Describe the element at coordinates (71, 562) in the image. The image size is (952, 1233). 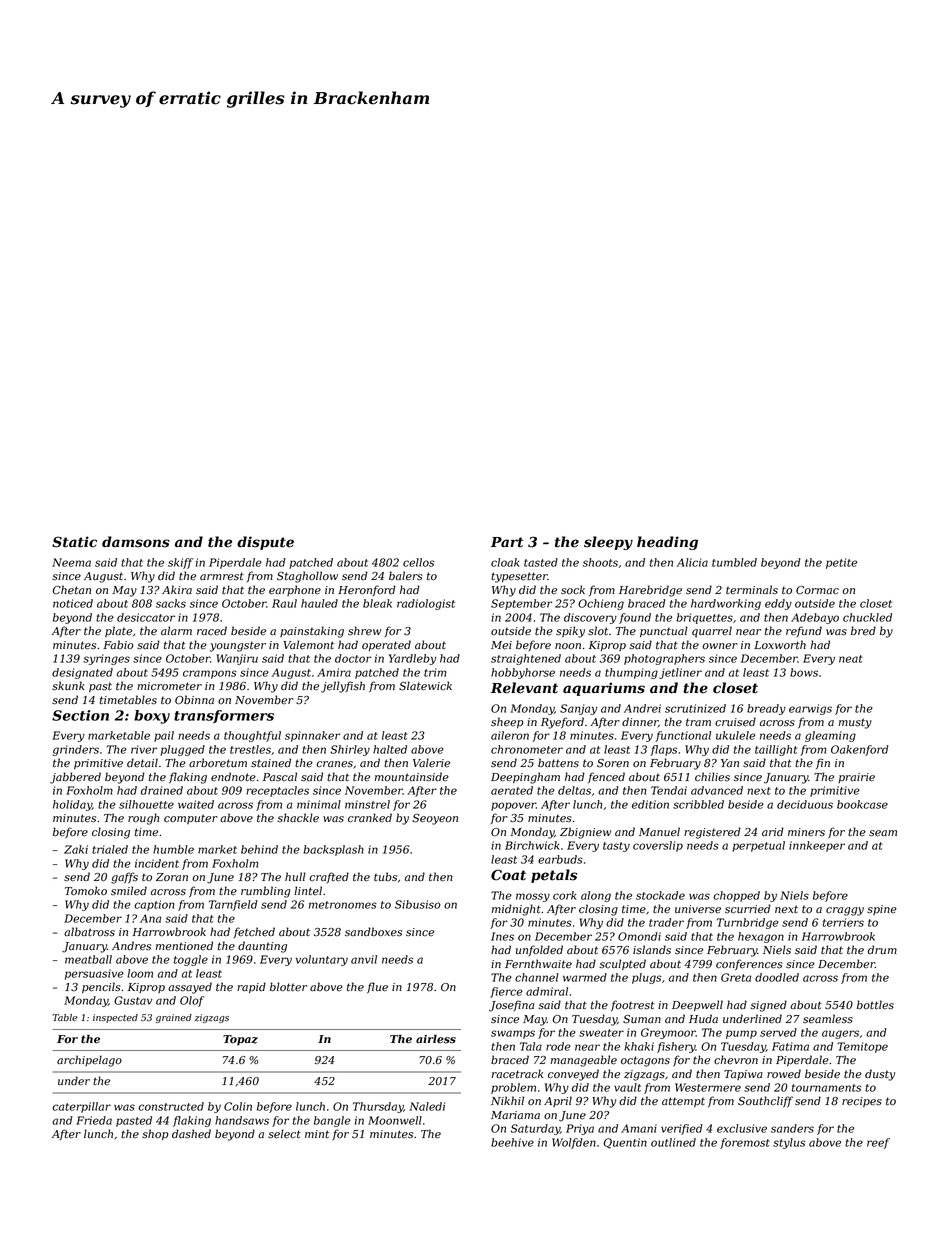
I see `Neema` at that location.
